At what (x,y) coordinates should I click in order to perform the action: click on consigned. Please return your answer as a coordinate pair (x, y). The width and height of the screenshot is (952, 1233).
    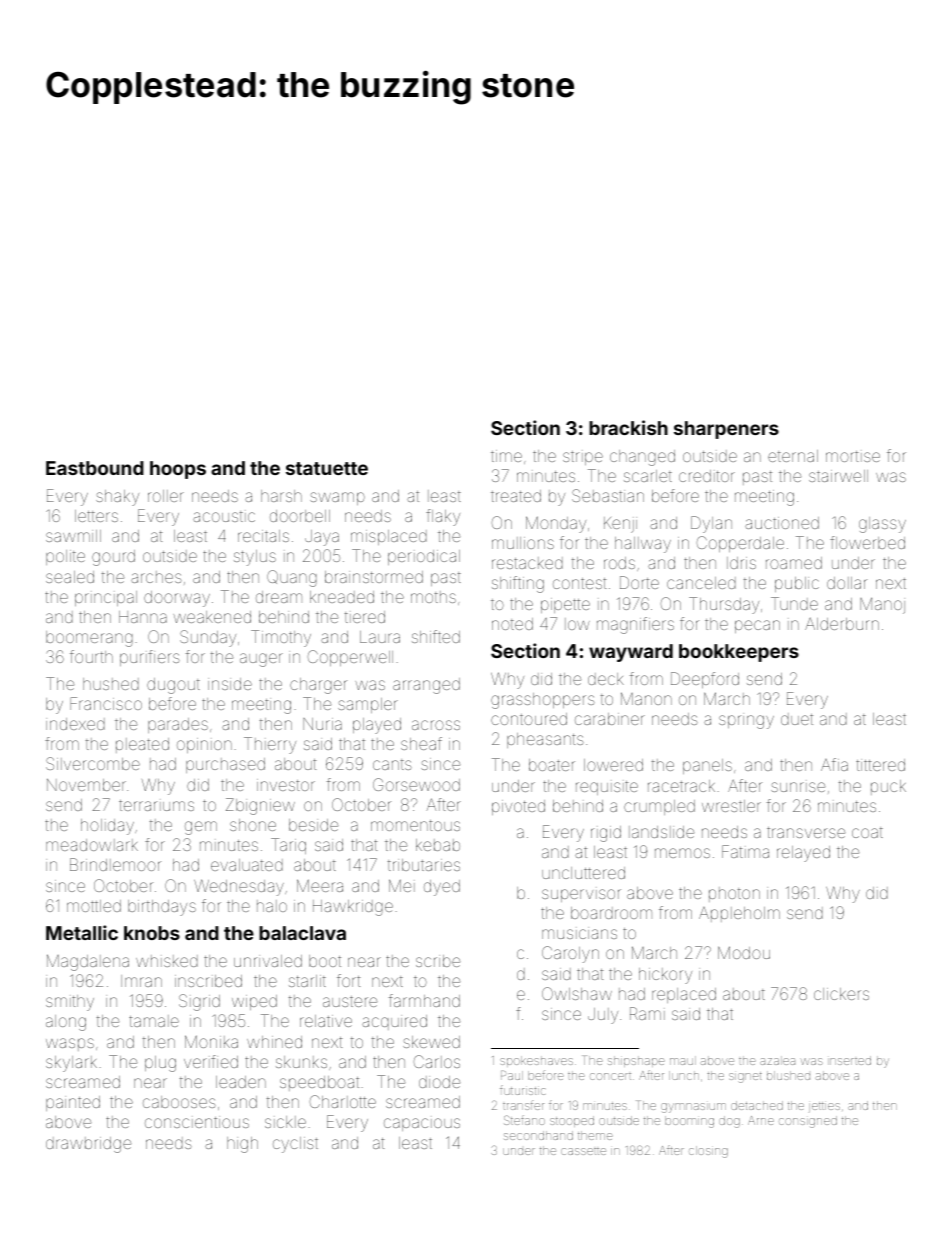
    Looking at the image, I should click on (808, 1122).
